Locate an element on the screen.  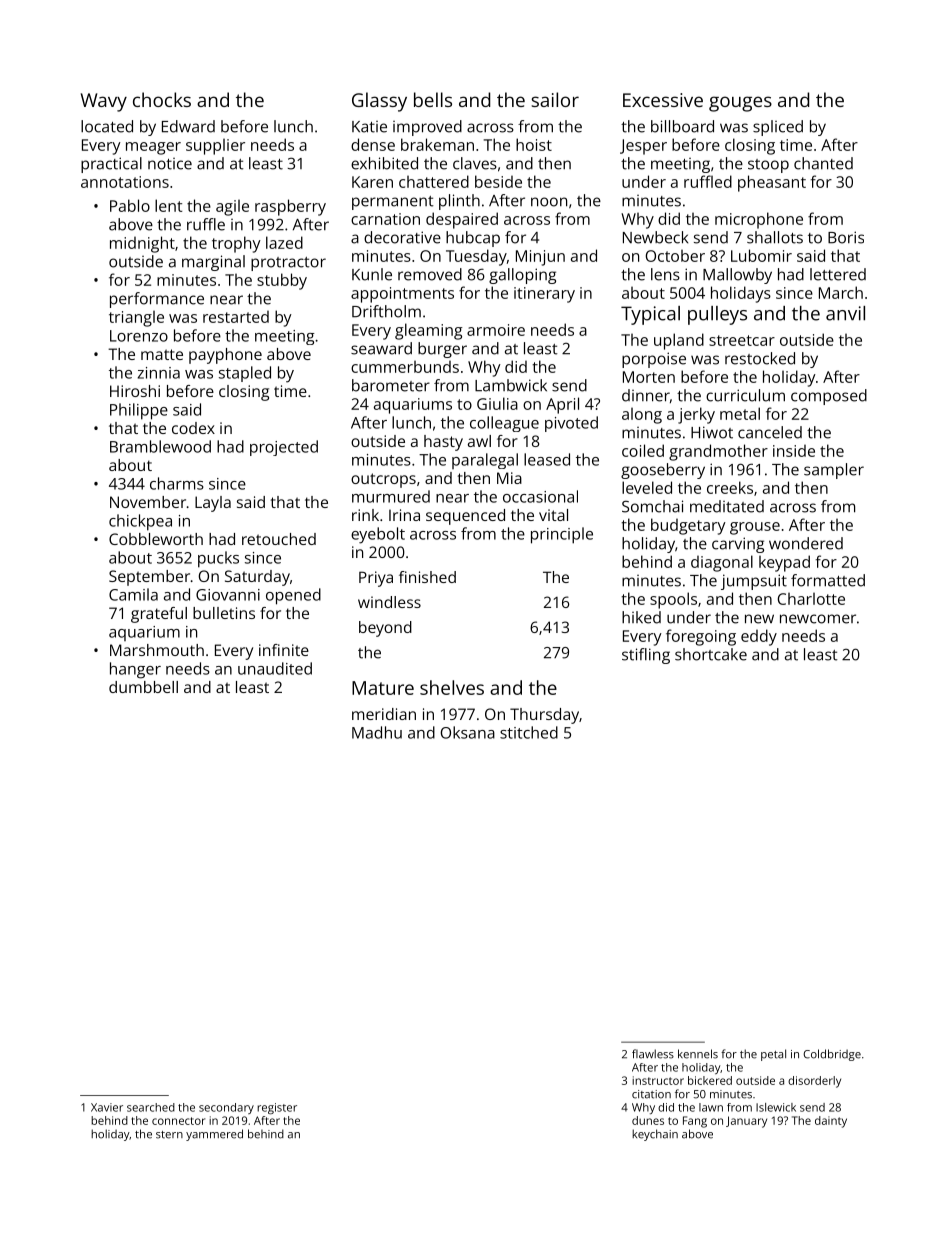
chanted is located at coordinates (823, 163).
